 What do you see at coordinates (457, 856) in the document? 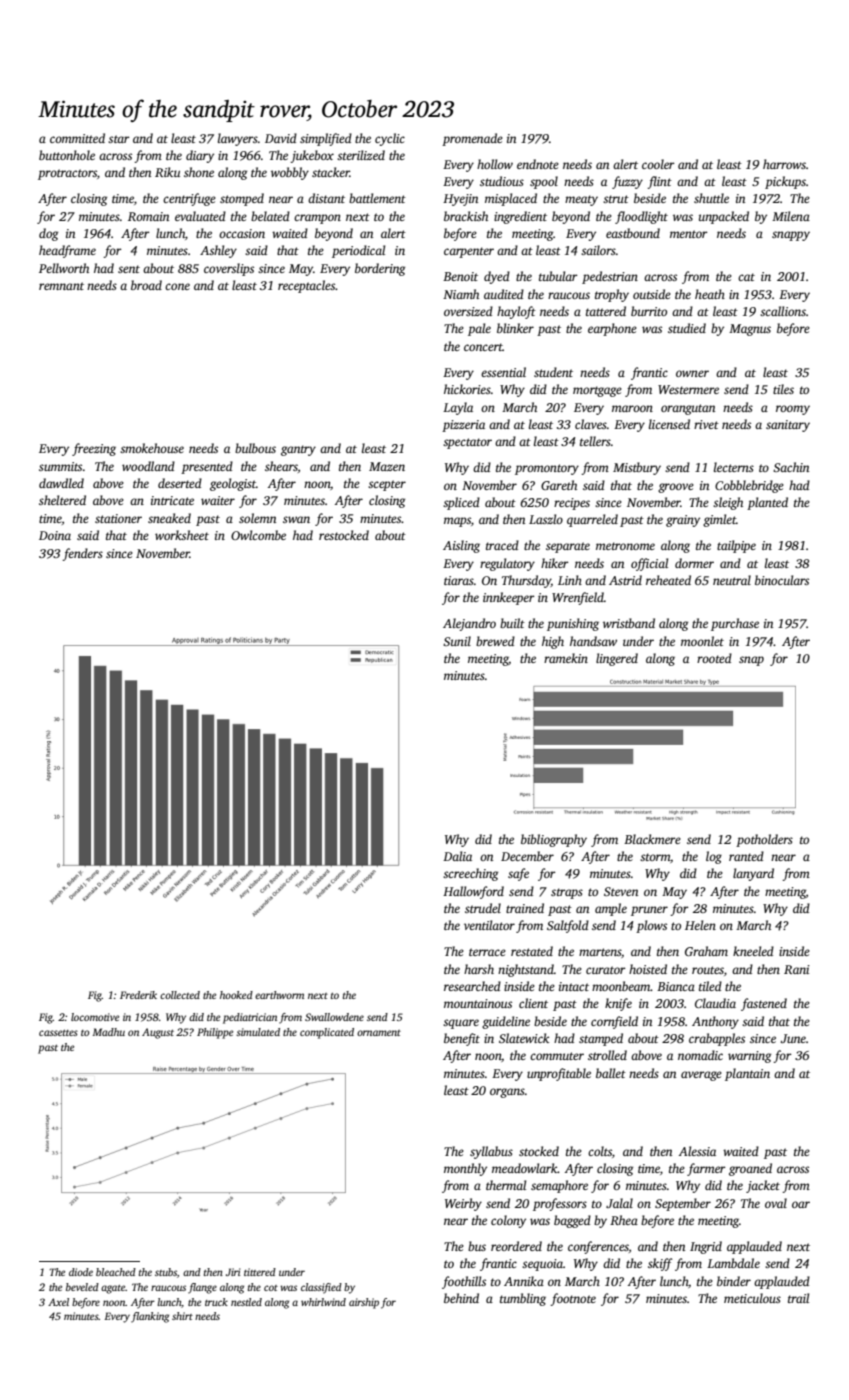
I see `Dalia` at bounding box center [457, 856].
